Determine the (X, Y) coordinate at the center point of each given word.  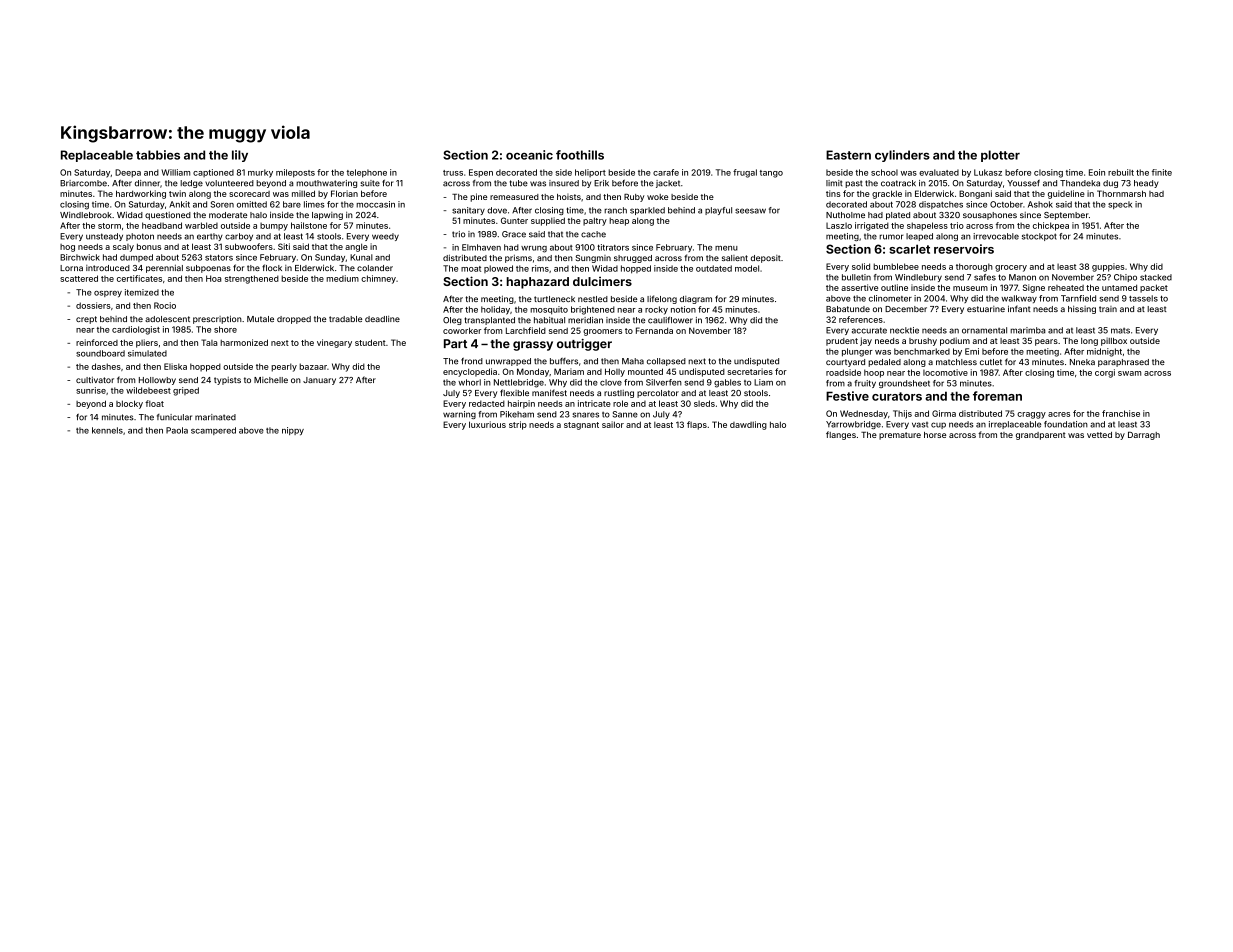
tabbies (158, 155)
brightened (593, 310)
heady (1146, 184)
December (906, 309)
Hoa (213, 278)
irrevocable (996, 236)
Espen (481, 173)
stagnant (581, 426)
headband (162, 225)
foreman (997, 396)
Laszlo (839, 225)
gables (727, 383)
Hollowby (157, 381)
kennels (107, 430)
